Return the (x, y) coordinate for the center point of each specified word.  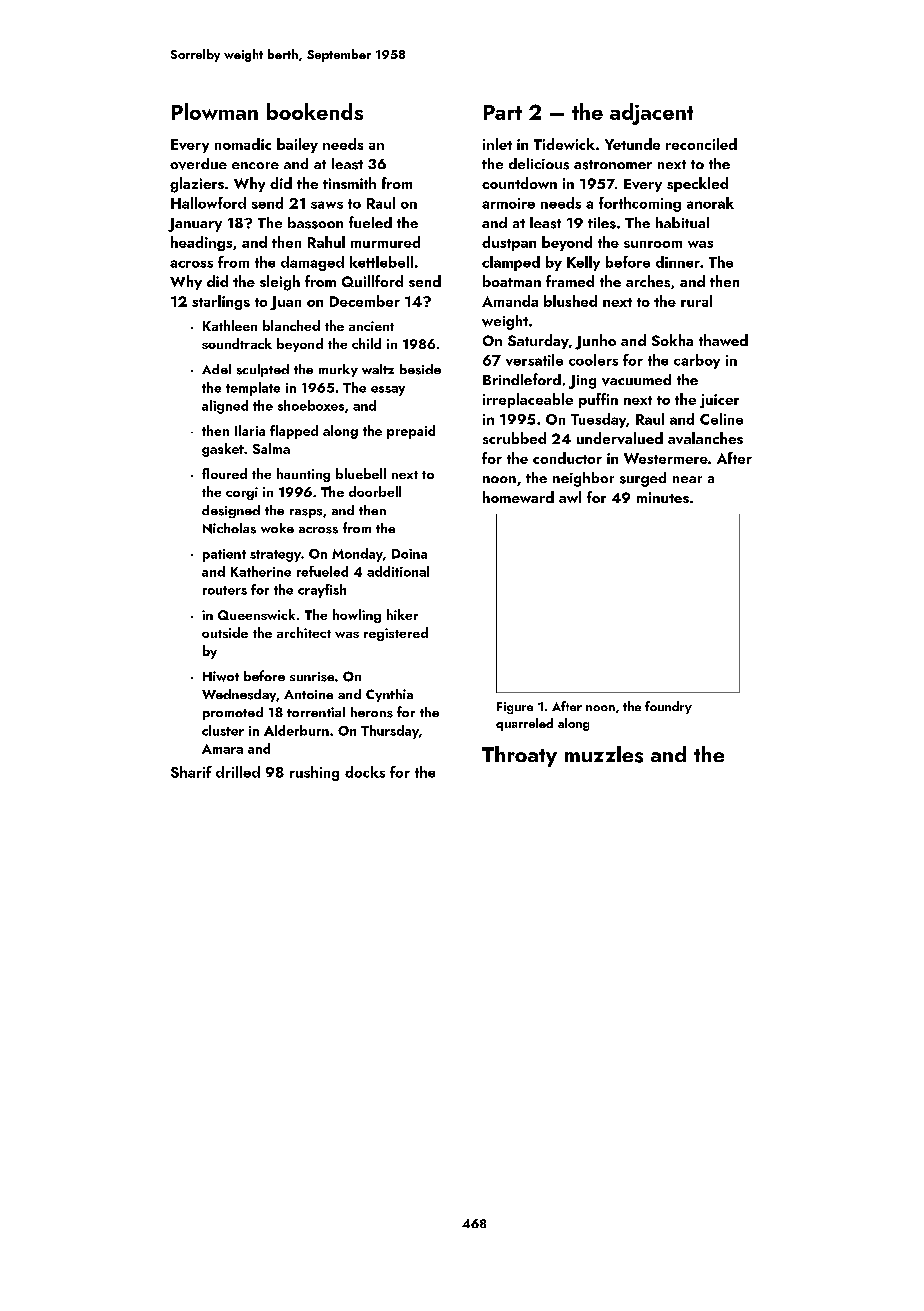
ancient (371, 326)
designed (231, 511)
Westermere (666, 458)
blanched (291, 325)
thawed (723, 340)
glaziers (197, 185)
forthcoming (640, 204)
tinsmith (349, 183)
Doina (409, 554)
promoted (233, 713)
